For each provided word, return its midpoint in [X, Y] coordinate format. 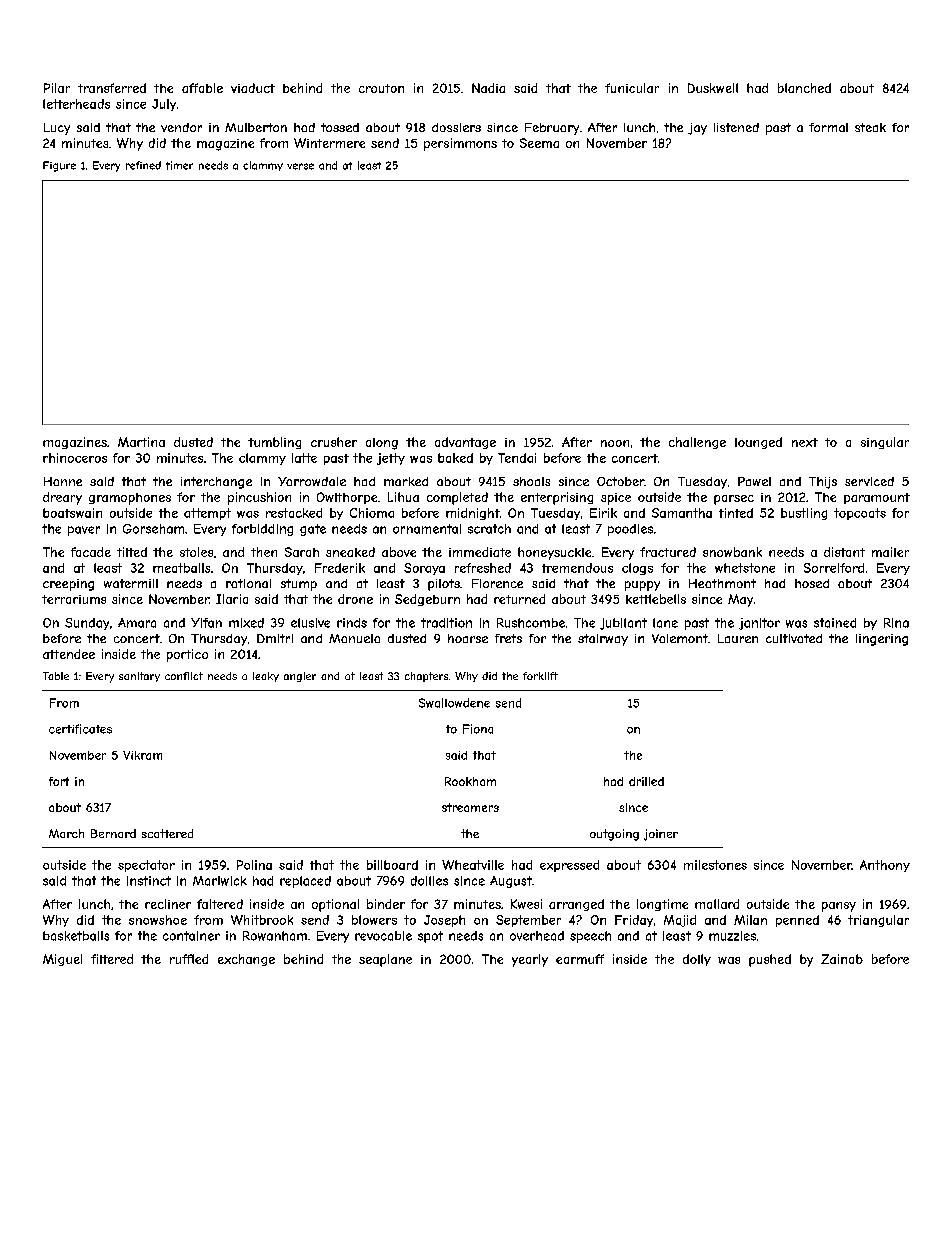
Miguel [62, 960]
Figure [59, 166]
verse [300, 166]
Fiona [478, 729]
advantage [465, 443]
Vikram [142, 755]
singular [885, 443]
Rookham [470, 781]
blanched [804, 88]
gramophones [130, 499]
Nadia [488, 88]
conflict [184, 676]
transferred [112, 88]
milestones [715, 865]
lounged [758, 443]
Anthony [885, 866]
